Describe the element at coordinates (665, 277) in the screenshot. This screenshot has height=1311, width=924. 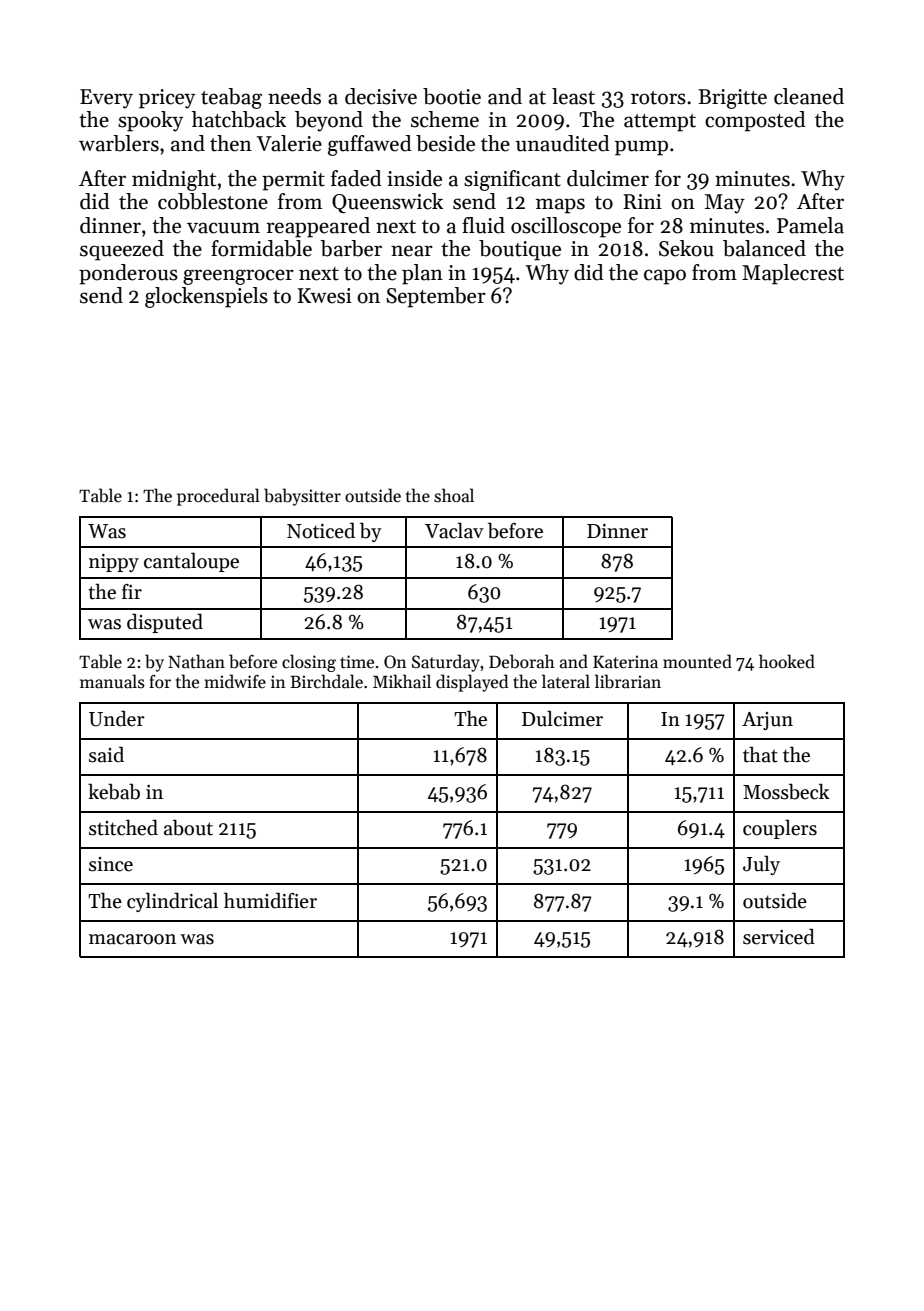
I see `capo` at that location.
